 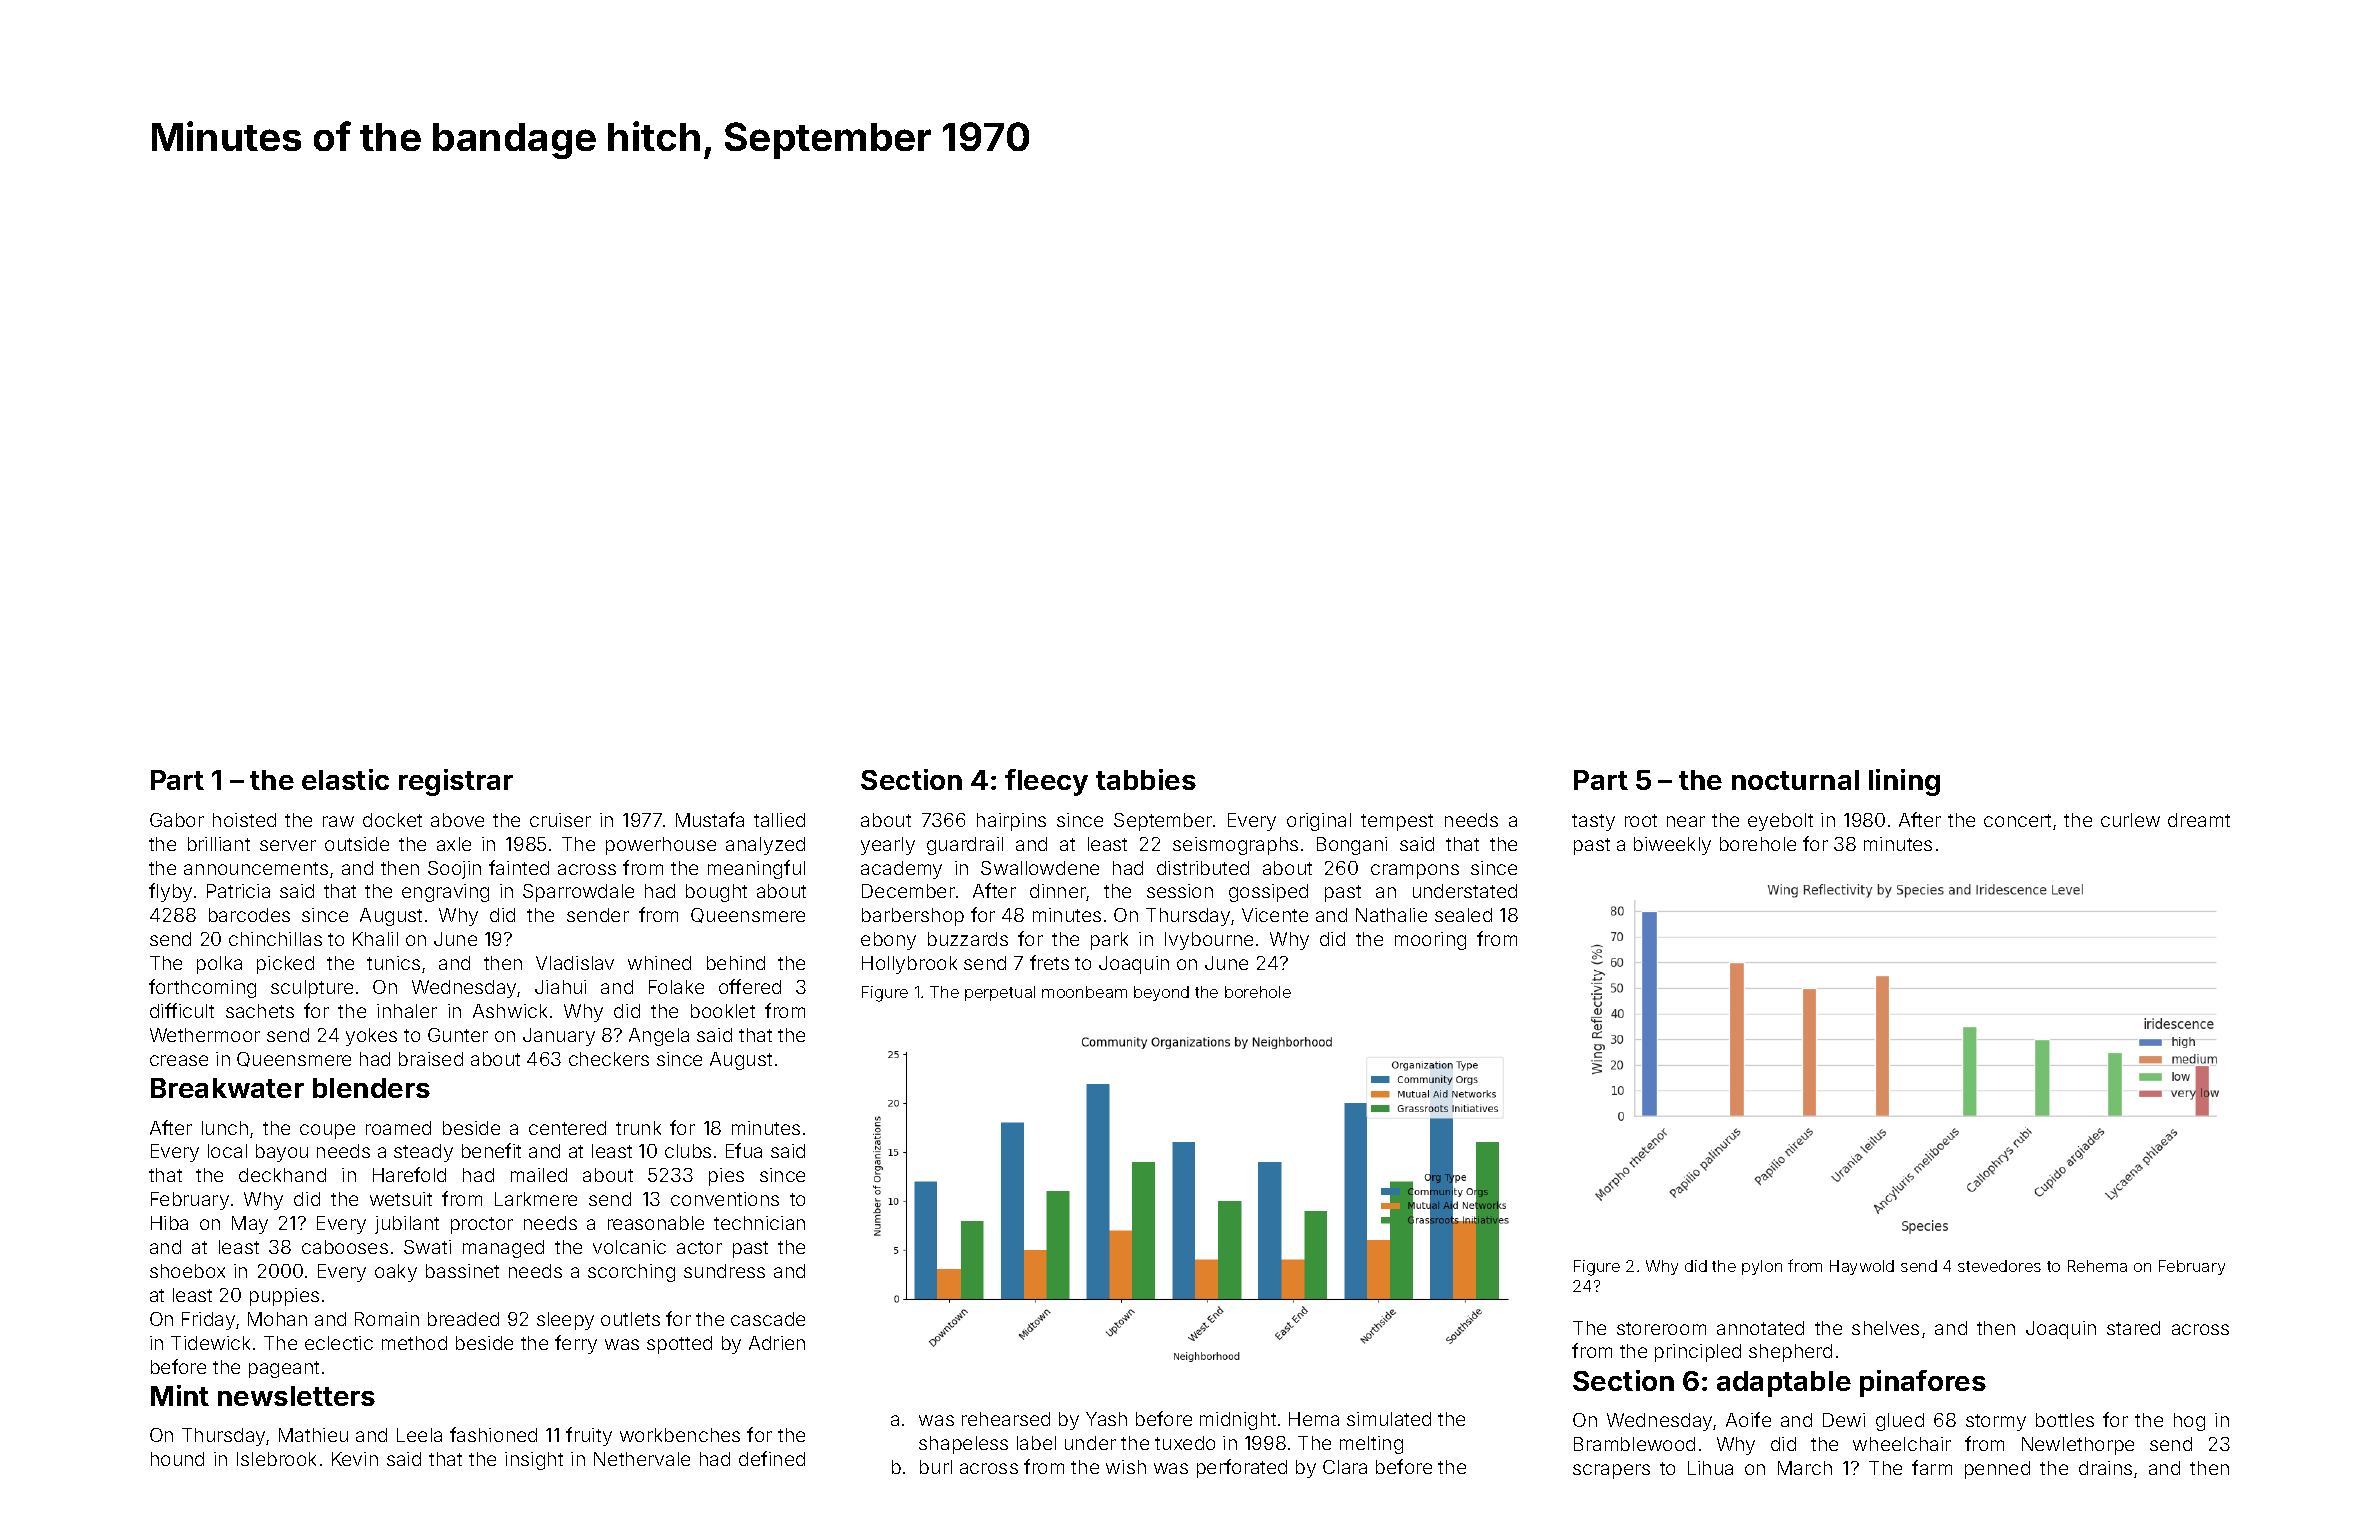 What do you see at coordinates (638, 1128) in the page?
I see `trunk` at bounding box center [638, 1128].
